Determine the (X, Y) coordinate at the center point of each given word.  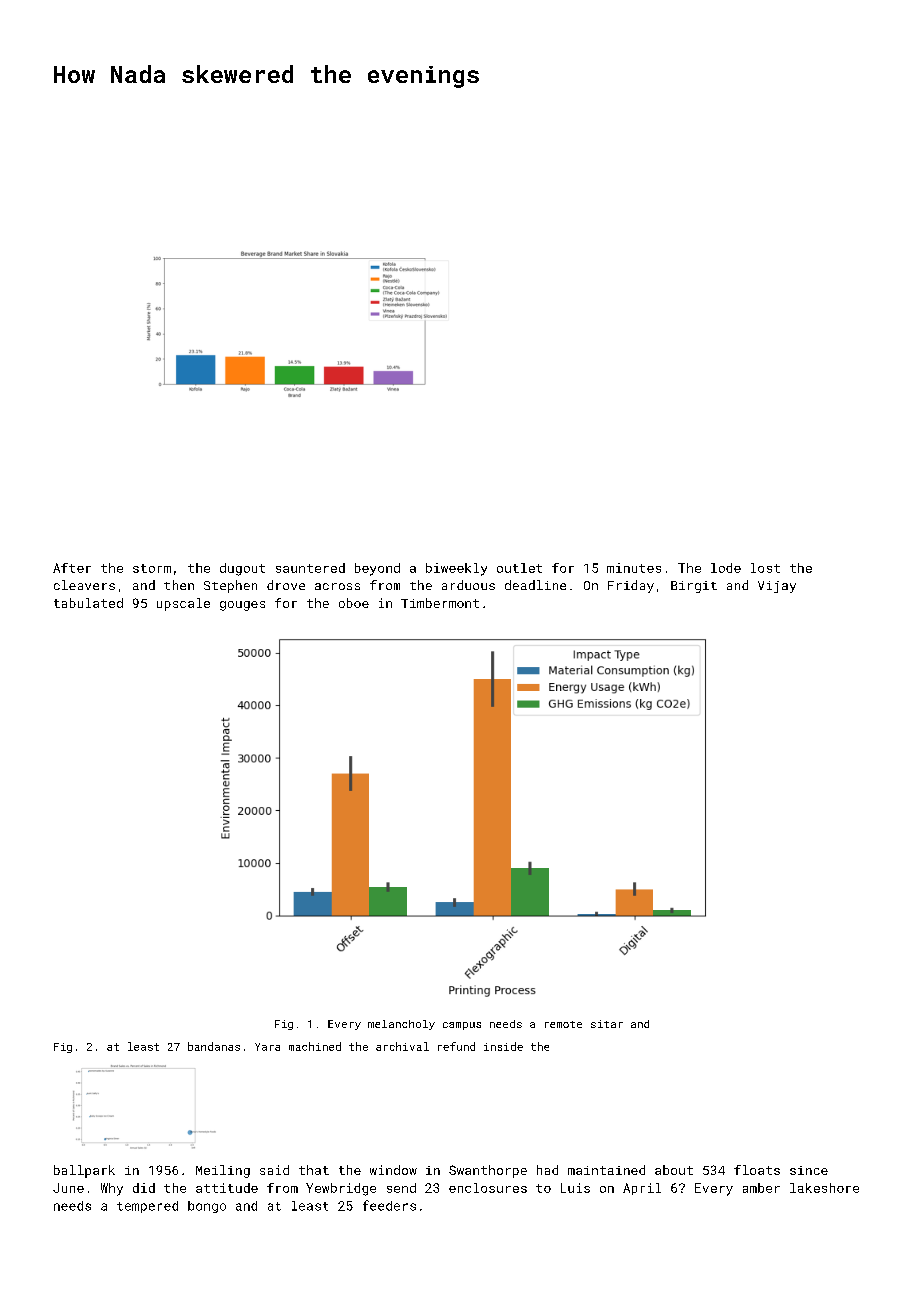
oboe (354, 603)
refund (456, 1046)
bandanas (214, 1046)
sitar (607, 1024)
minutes (634, 568)
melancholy (401, 1025)
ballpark (84, 1171)
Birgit (694, 587)
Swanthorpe (488, 1171)
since (809, 1170)
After (72, 568)
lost (765, 568)
